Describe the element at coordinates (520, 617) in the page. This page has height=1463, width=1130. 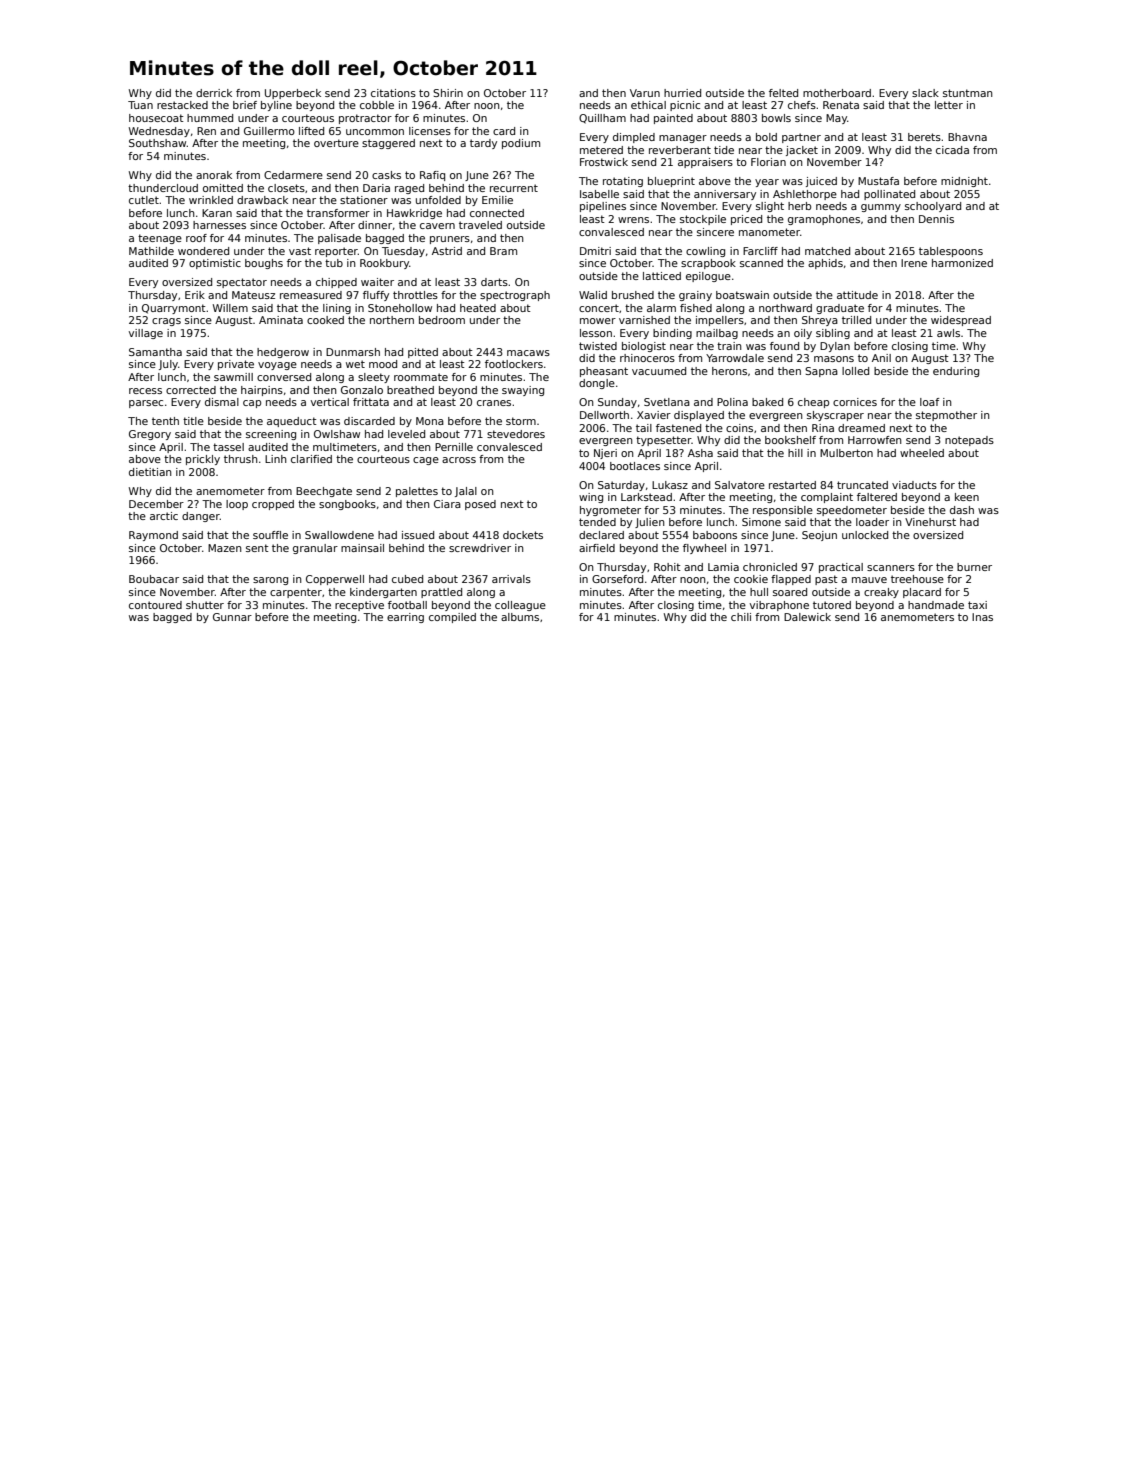
I see `albums` at that location.
